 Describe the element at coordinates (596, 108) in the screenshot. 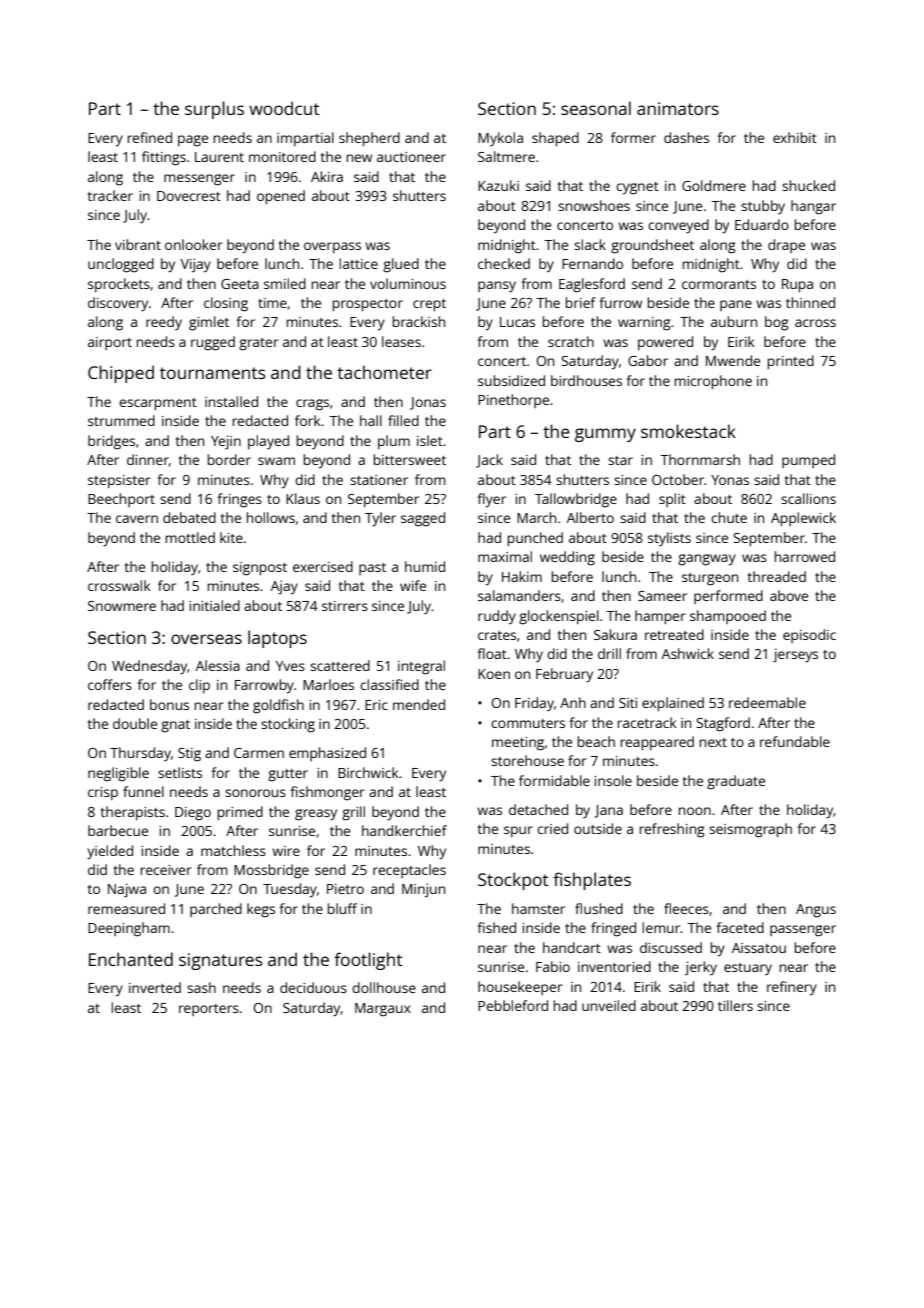

I see `seasonal` at that location.
